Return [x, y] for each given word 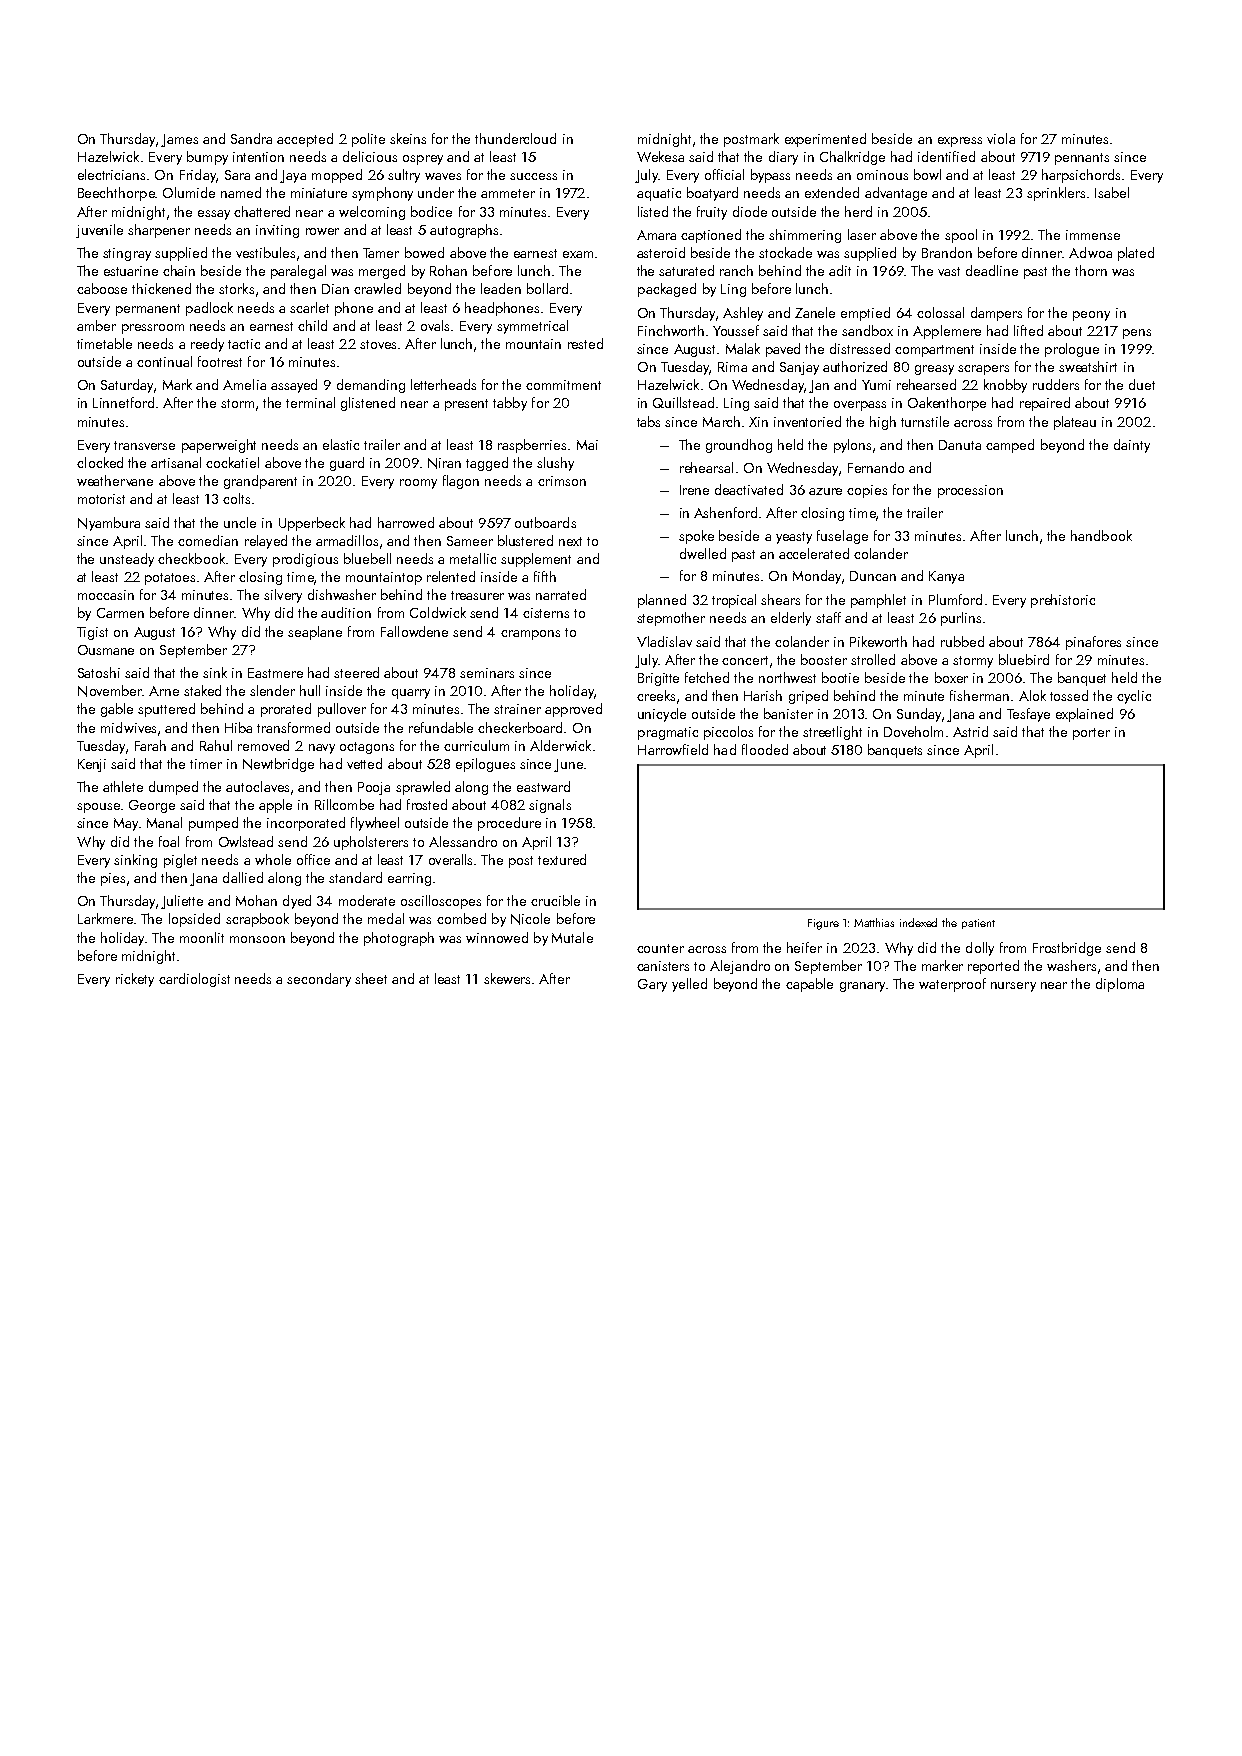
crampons [530, 635]
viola [1001, 138]
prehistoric [1063, 601]
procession [970, 491]
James [179, 140]
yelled [689, 985]
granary [862, 987]
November [110, 691]
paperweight [219, 446]
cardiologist [194, 980]
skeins [408, 138]
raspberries [532, 446]
